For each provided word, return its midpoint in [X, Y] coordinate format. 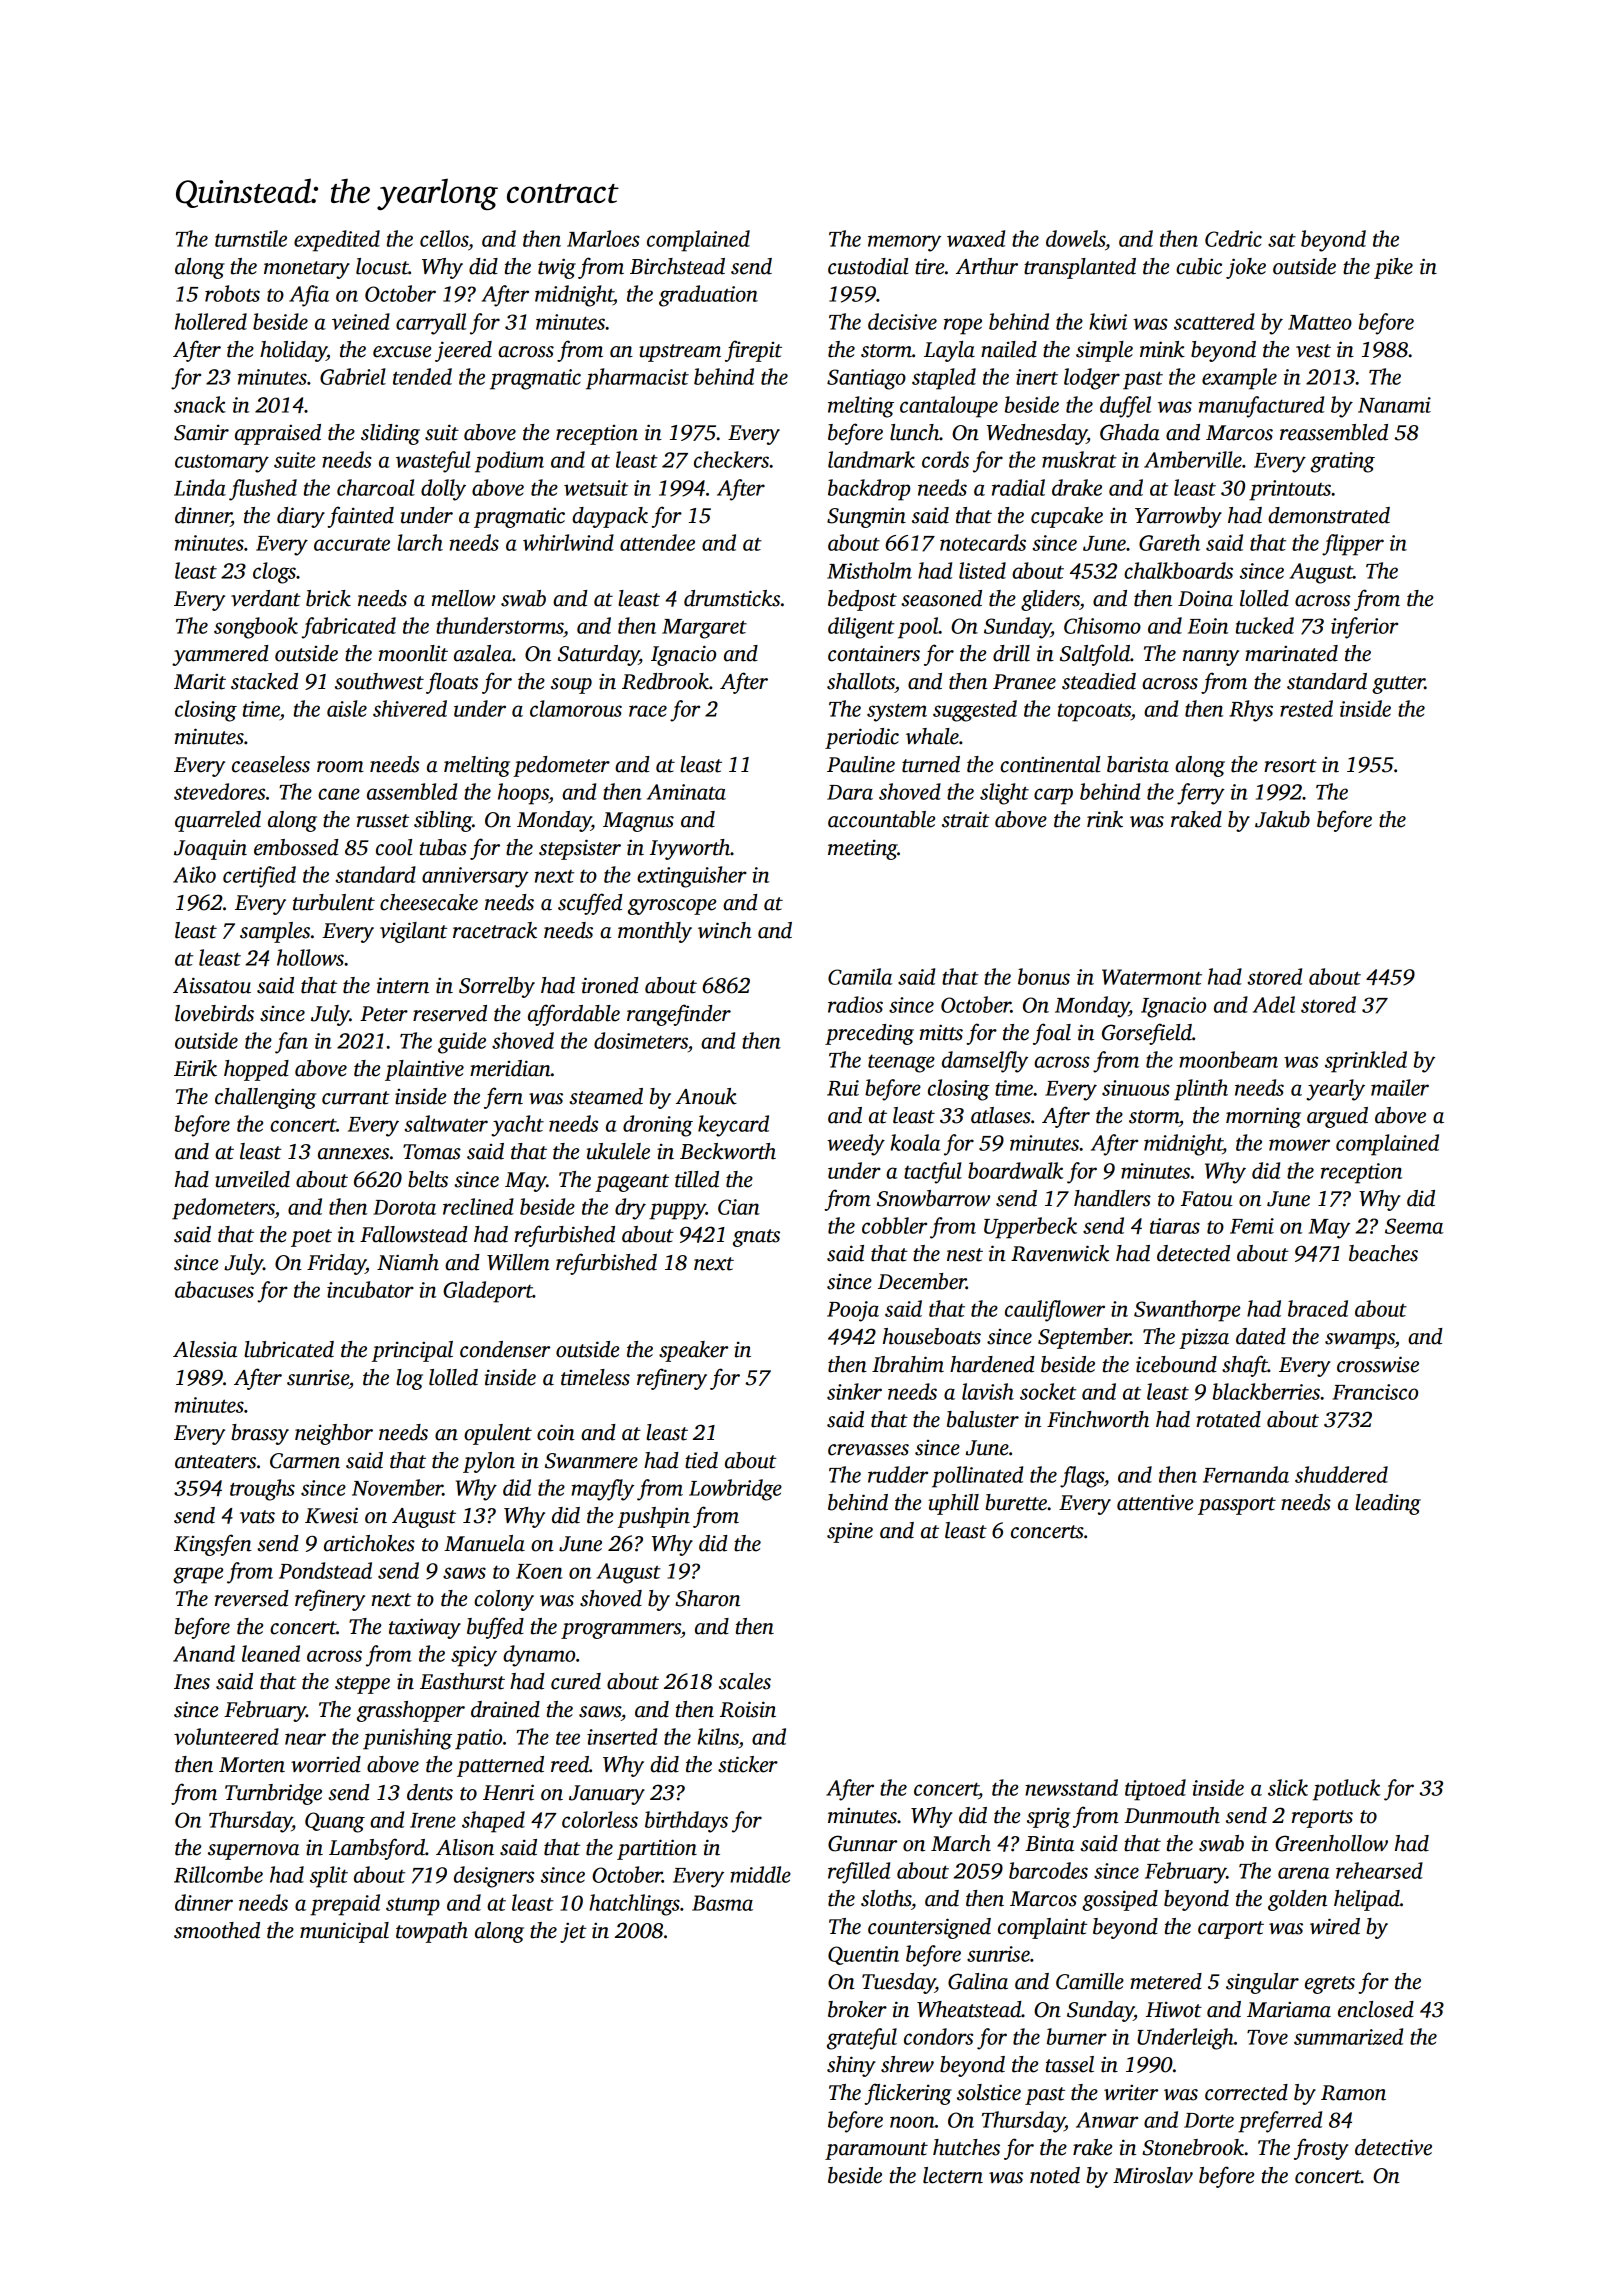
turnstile [251, 238]
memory [904, 243]
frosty [1321, 2149]
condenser [505, 1349]
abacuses [214, 1289]
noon [912, 2122]
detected [1193, 1253]
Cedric [1233, 238]
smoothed [217, 1930]
